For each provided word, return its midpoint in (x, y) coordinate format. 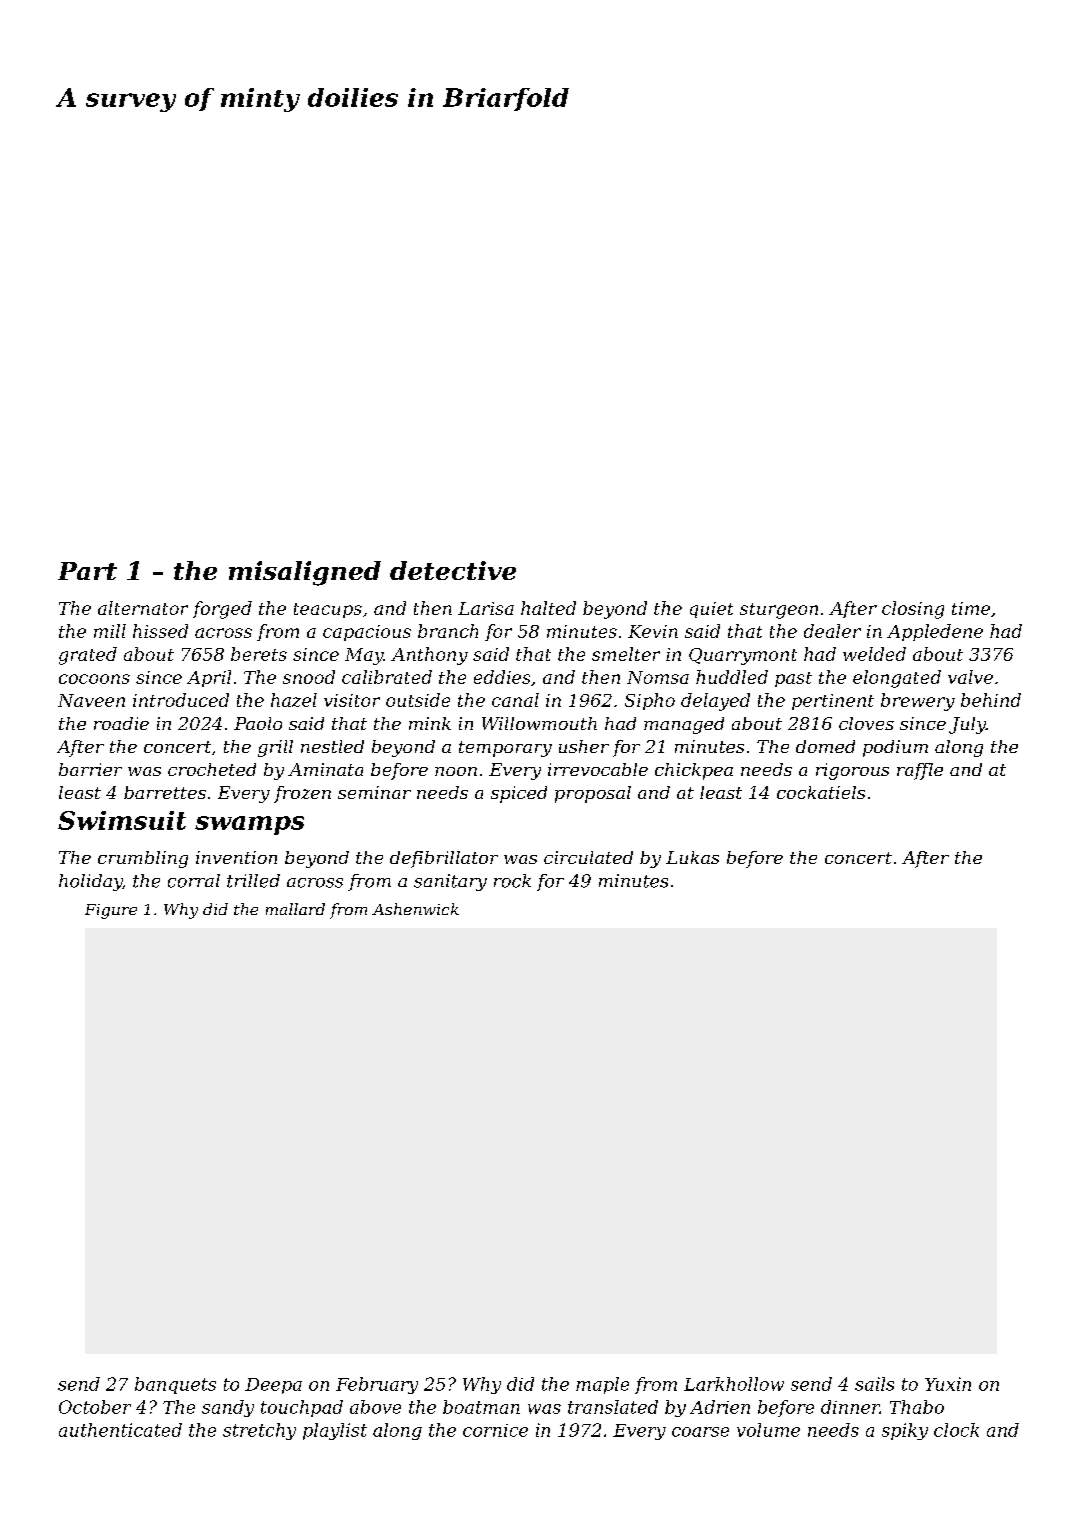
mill (110, 631)
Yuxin (948, 1384)
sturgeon (779, 611)
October (95, 1407)
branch (448, 631)
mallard (295, 909)
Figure (111, 911)
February (377, 1385)
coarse (700, 1432)
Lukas (692, 857)
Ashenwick (415, 909)
